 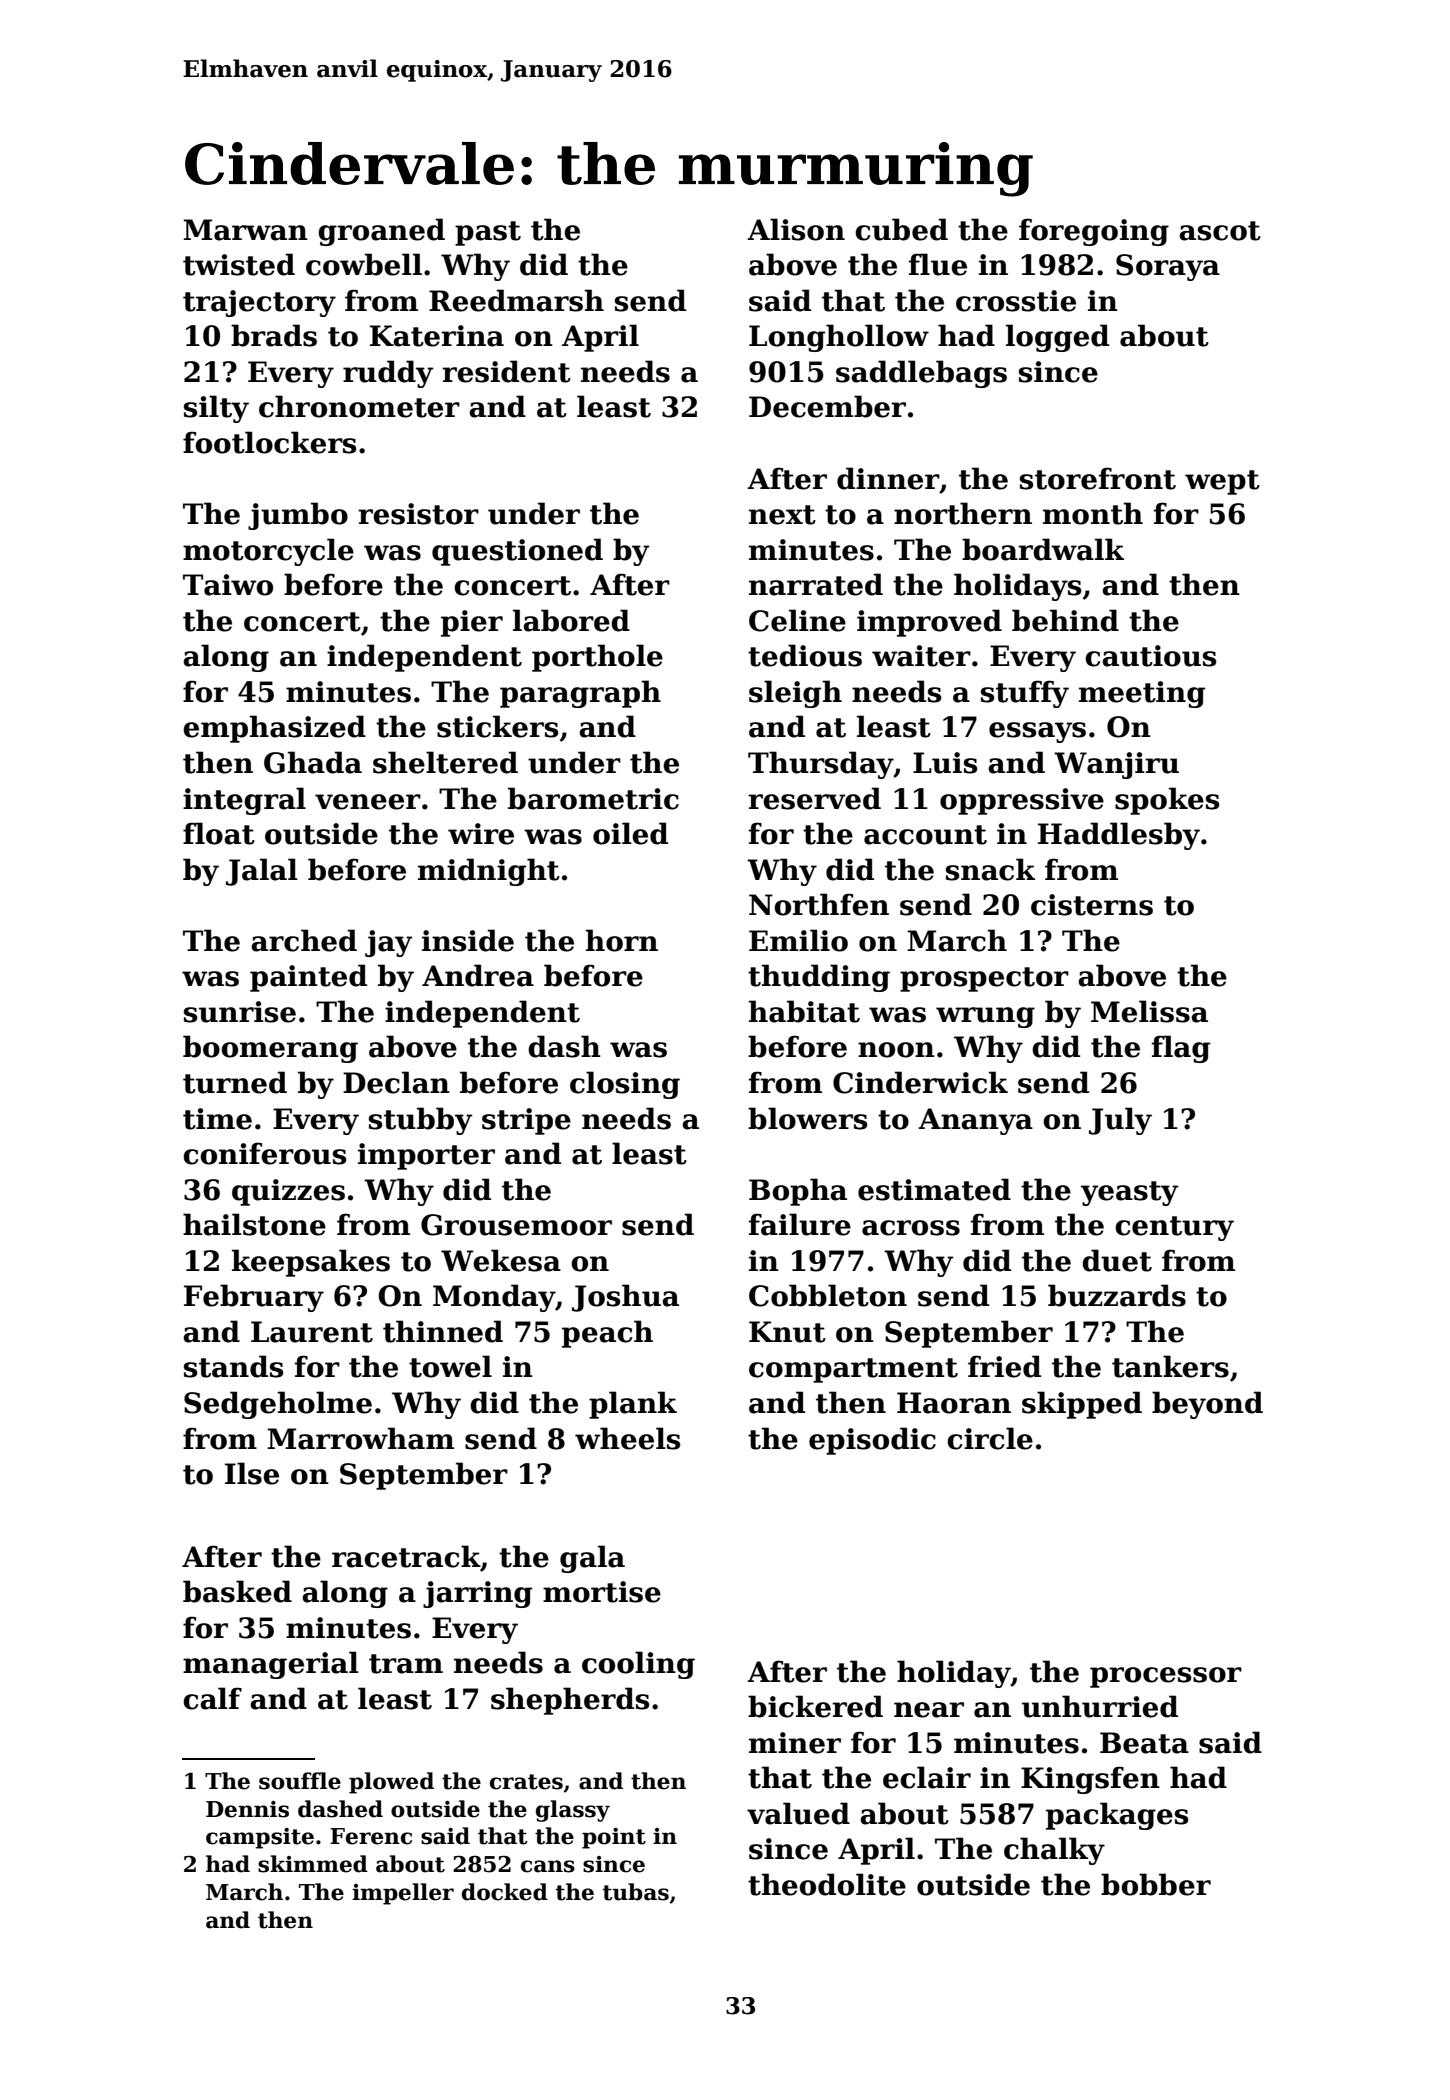 What do you see at coordinates (244, 801) in the image?
I see `integral` at bounding box center [244, 801].
